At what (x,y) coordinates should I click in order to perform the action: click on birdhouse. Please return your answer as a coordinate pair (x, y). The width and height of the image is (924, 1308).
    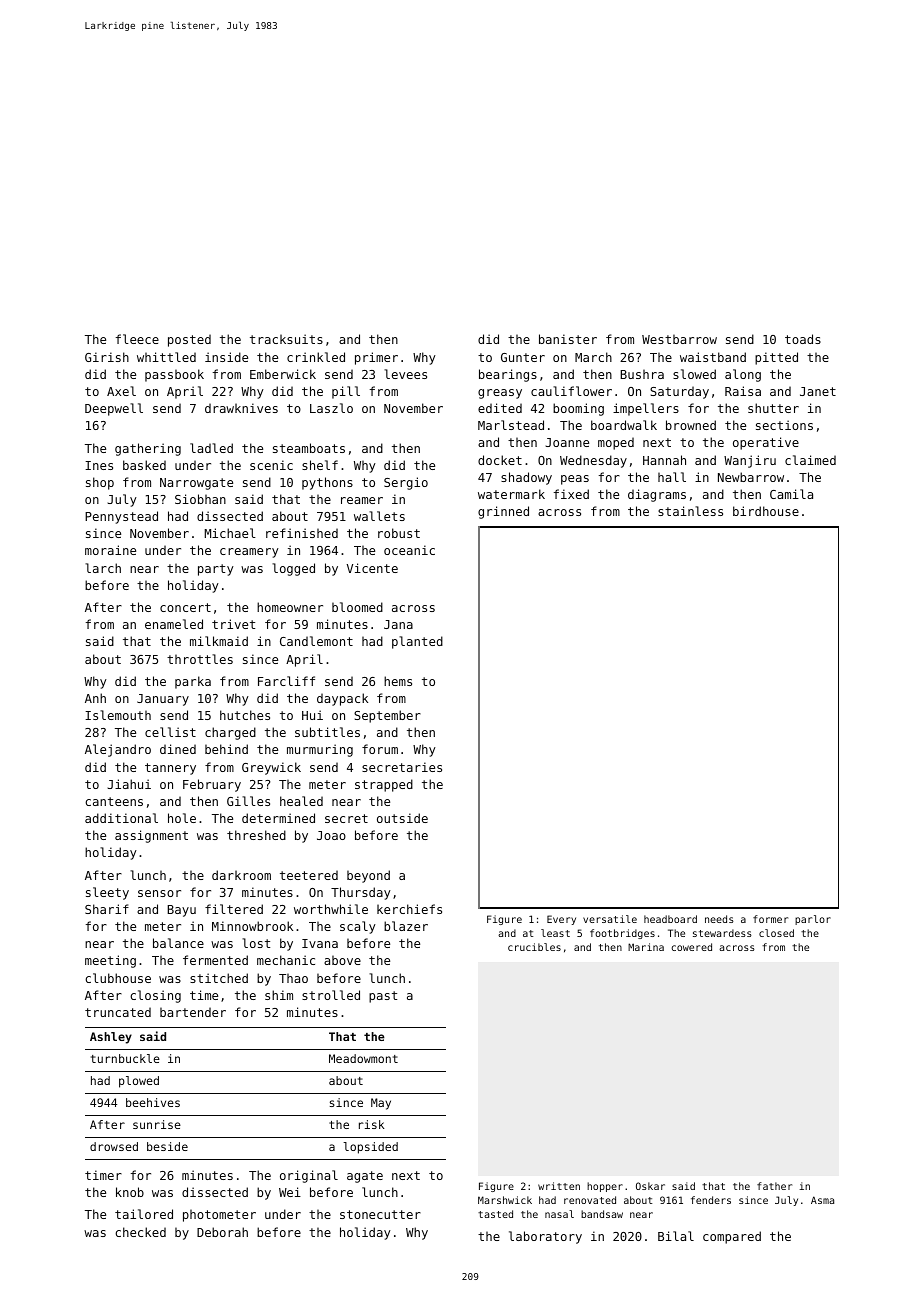
    Looking at the image, I should click on (766, 511).
